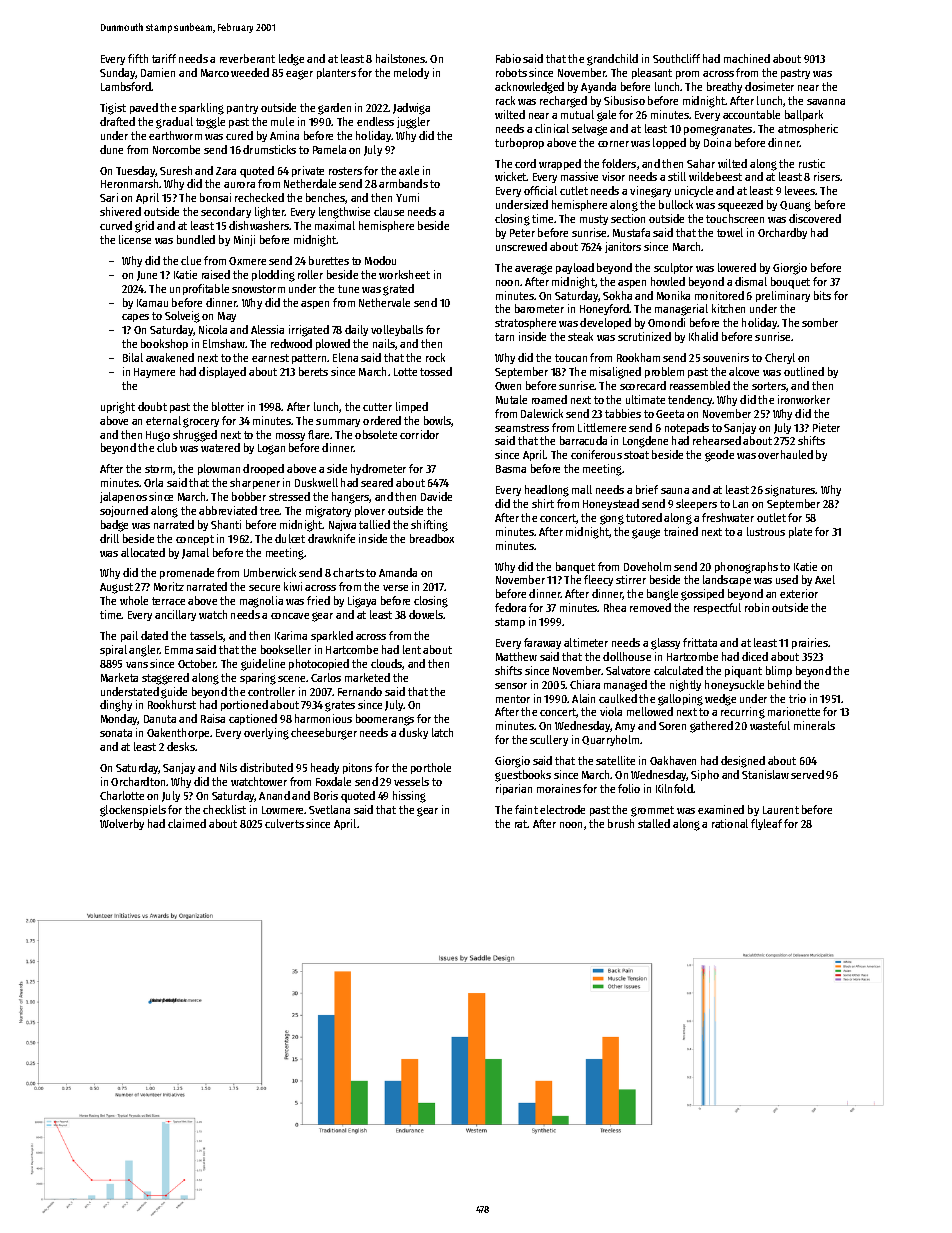  Describe the element at coordinates (580, 336) in the screenshot. I see `steak` at that location.
